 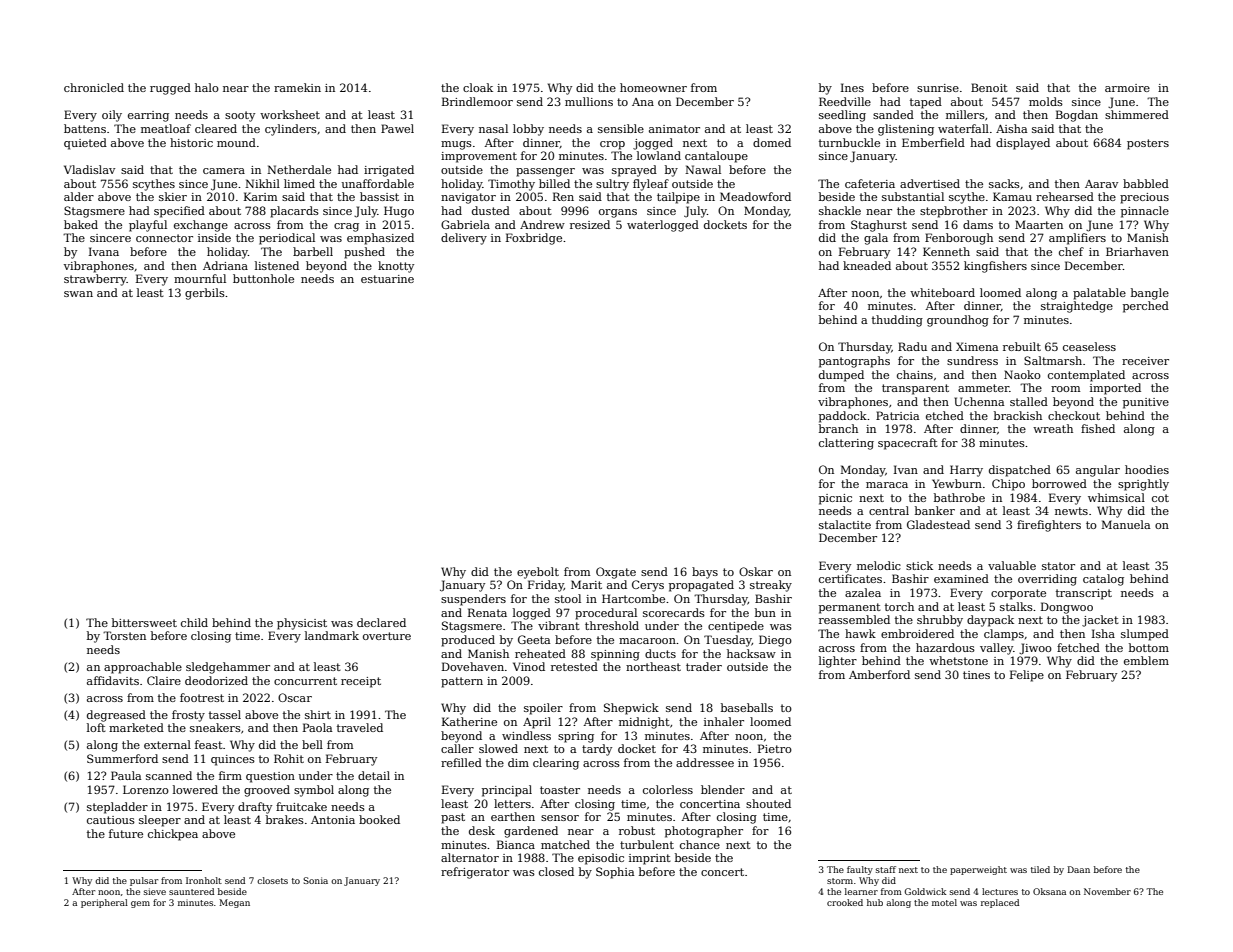 What do you see at coordinates (1040, 869) in the document?
I see `tiled` at bounding box center [1040, 869].
